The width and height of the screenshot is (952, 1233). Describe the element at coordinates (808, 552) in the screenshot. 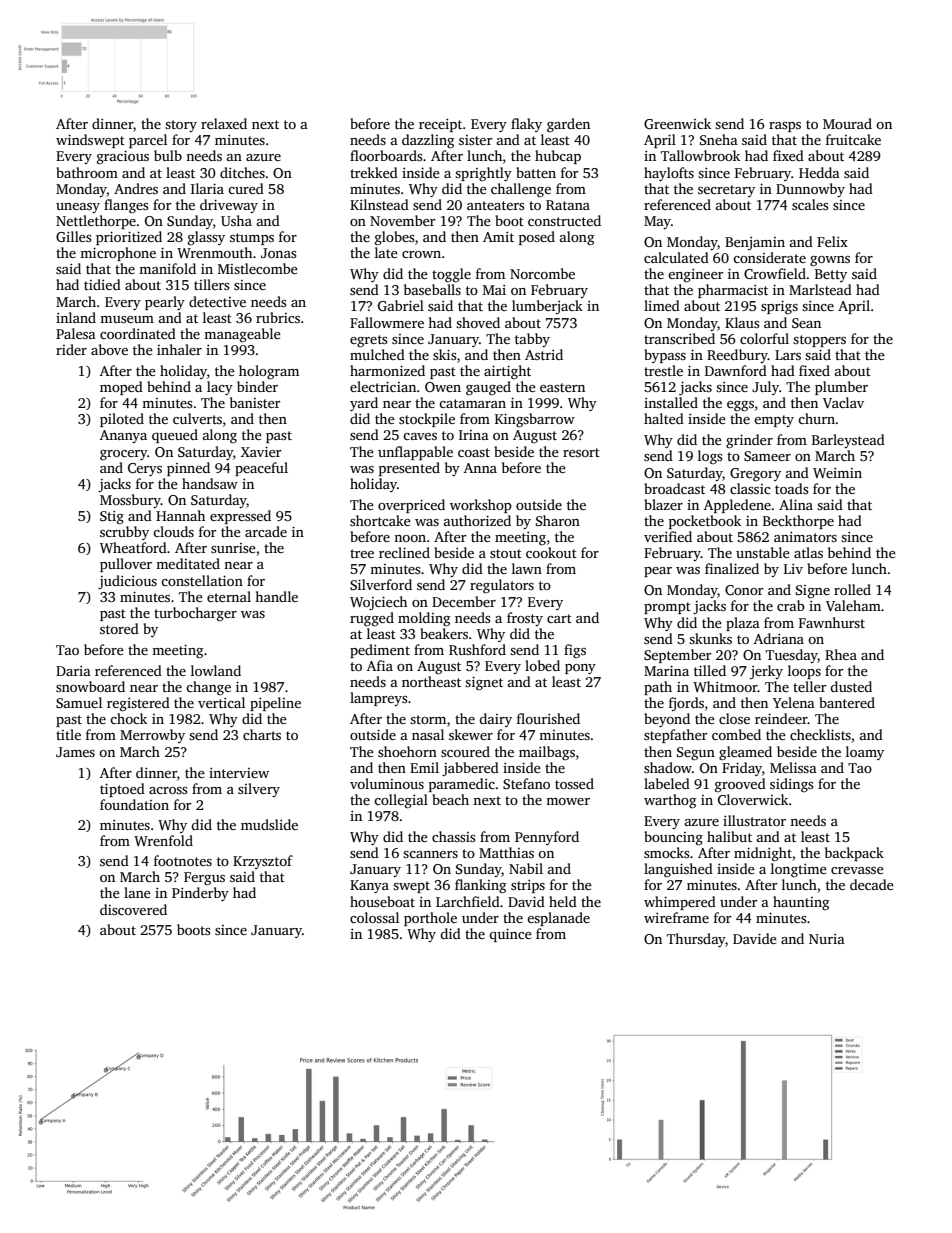

I see `atlas` at that location.
